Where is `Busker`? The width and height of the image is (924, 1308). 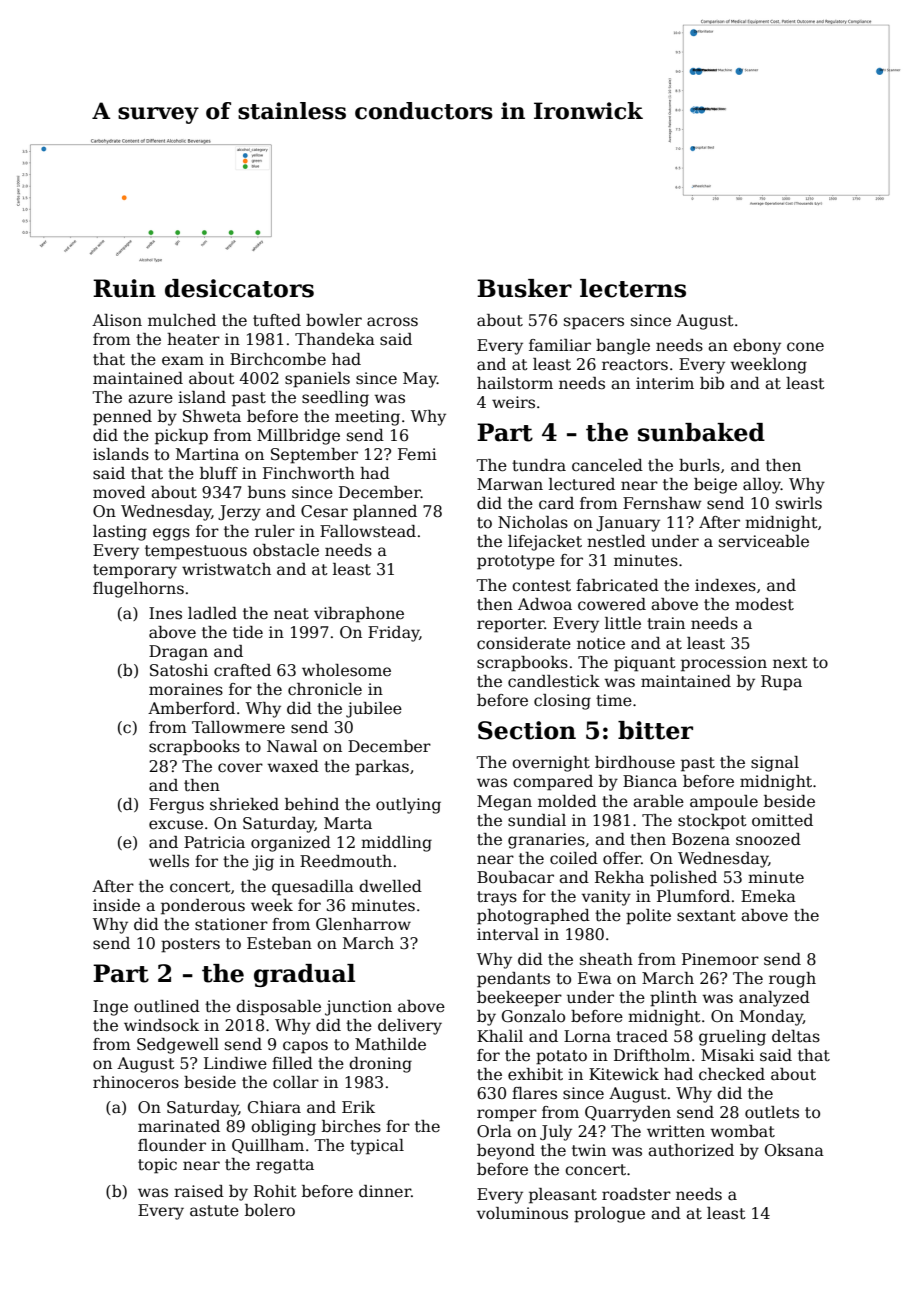 Busker is located at coordinates (524, 288).
